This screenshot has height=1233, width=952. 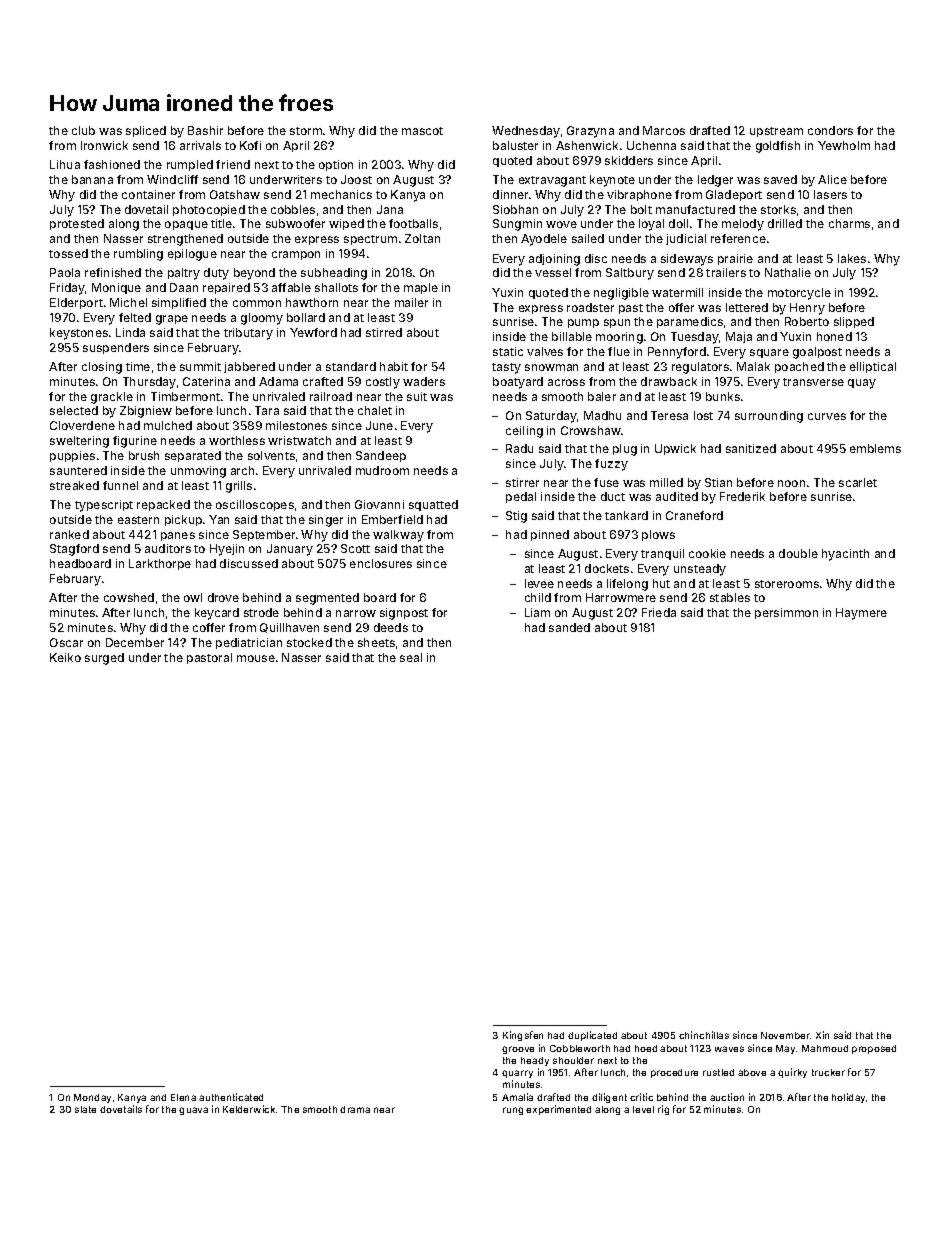 What do you see at coordinates (704, 1035) in the screenshot?
I see `chinchillas` at bounding box center [704, 1035].
